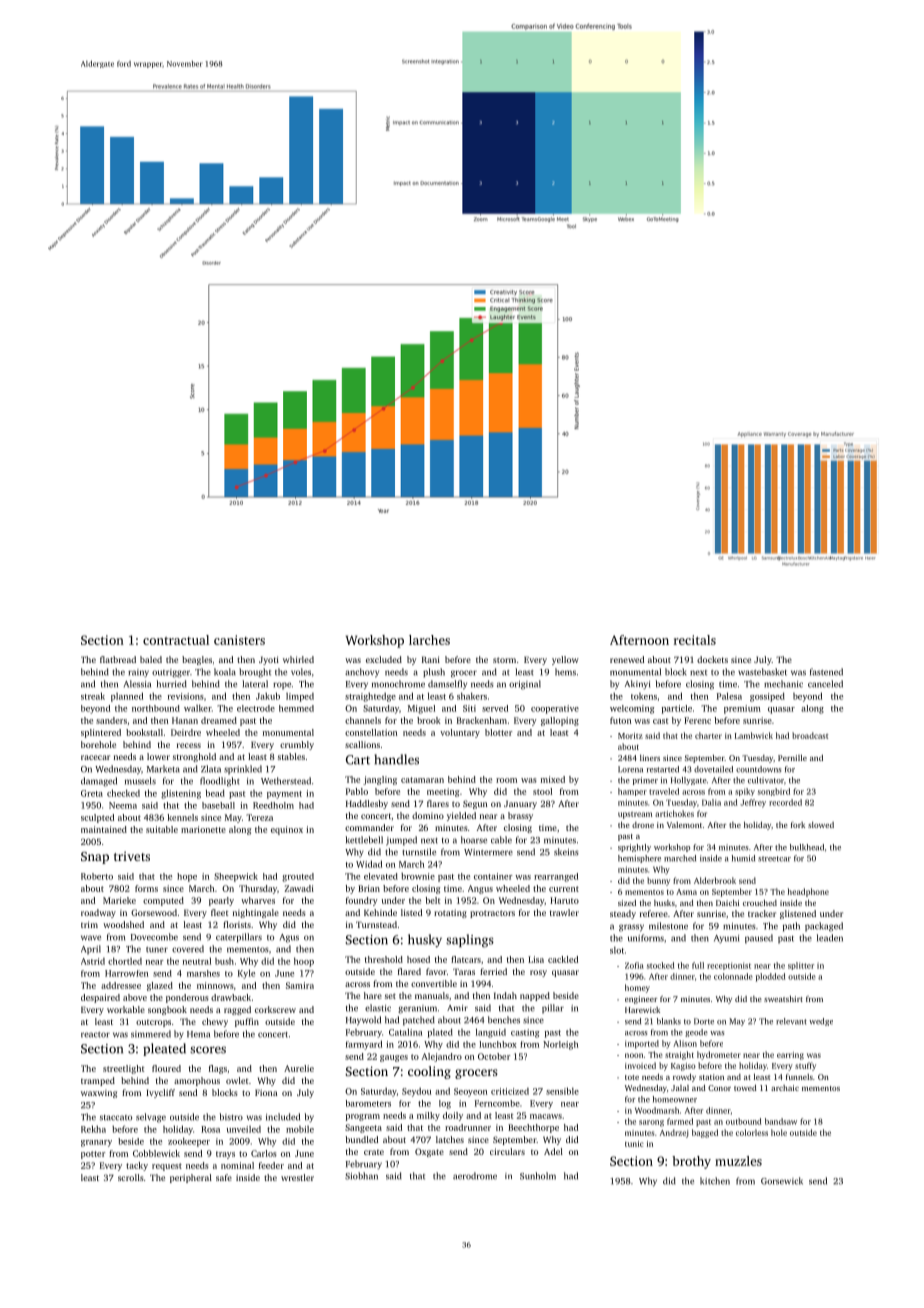 Image resolution: width=924 pixels, height=1308 pixels. What do you see at coordinates (368, 1103) in the document?
I see `barometers` at bounding box center [368, 1103].
